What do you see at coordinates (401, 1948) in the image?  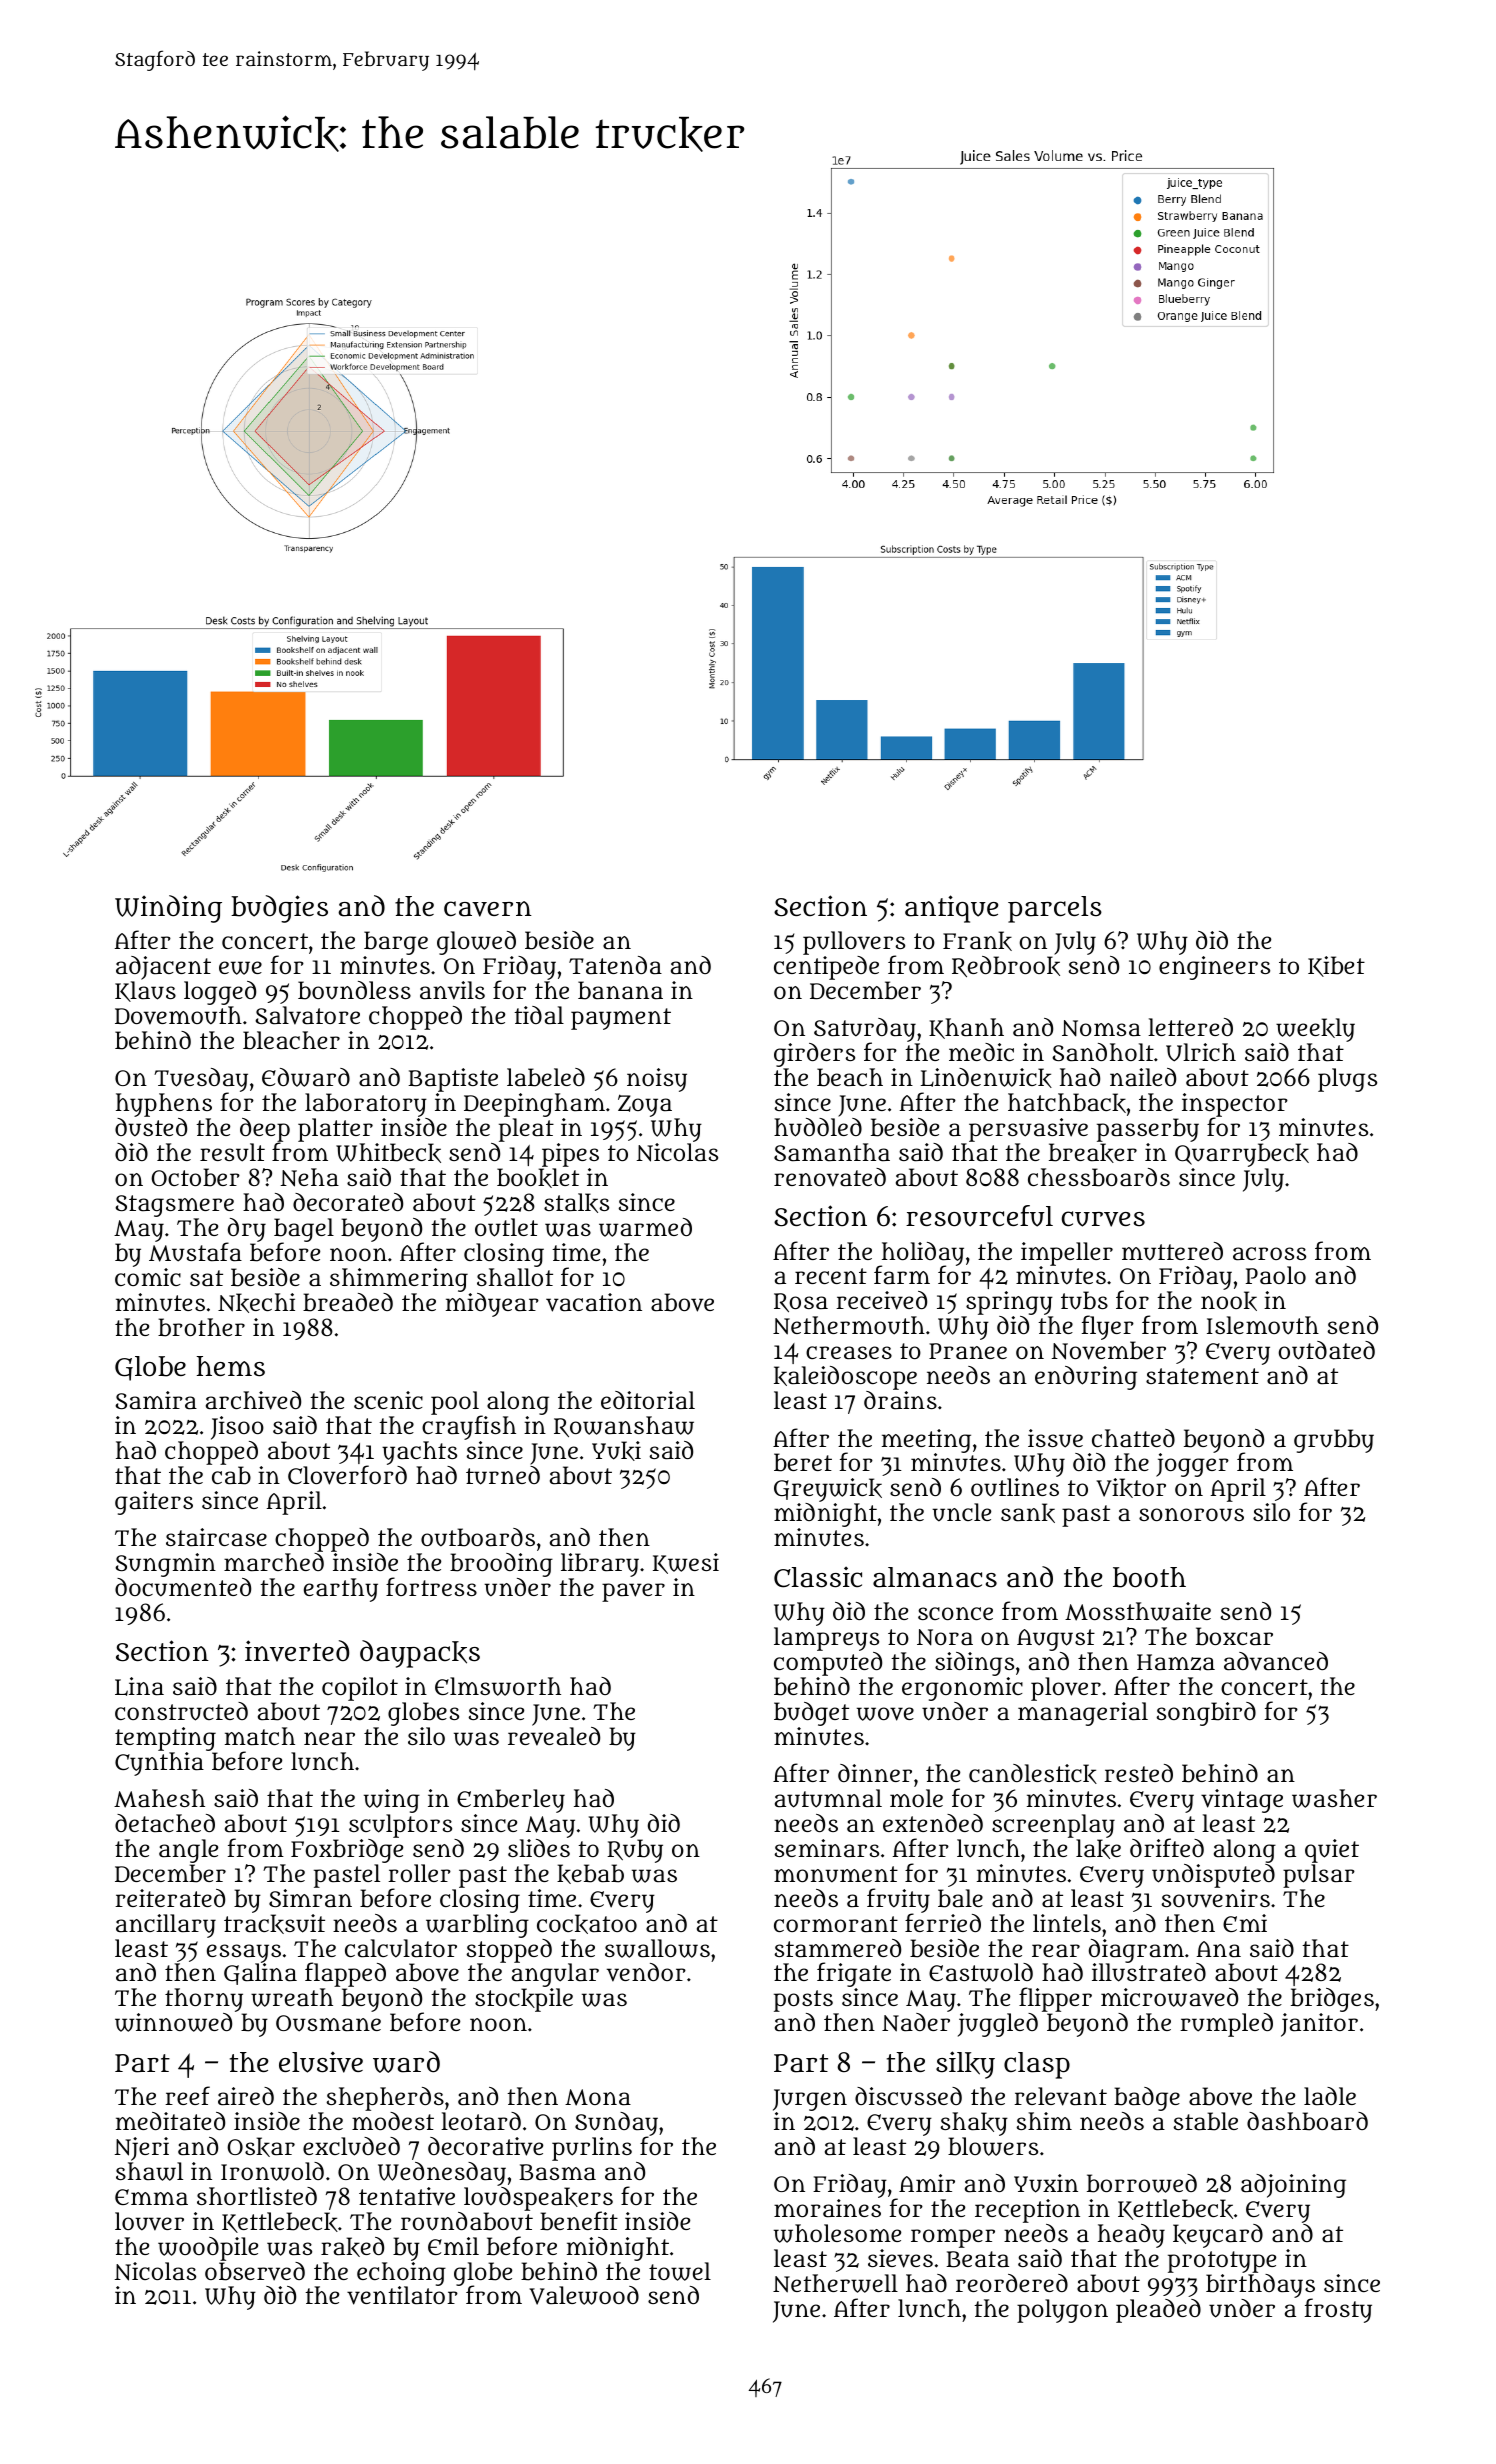 I see `calculator` at bounding box center [401, 1948].
